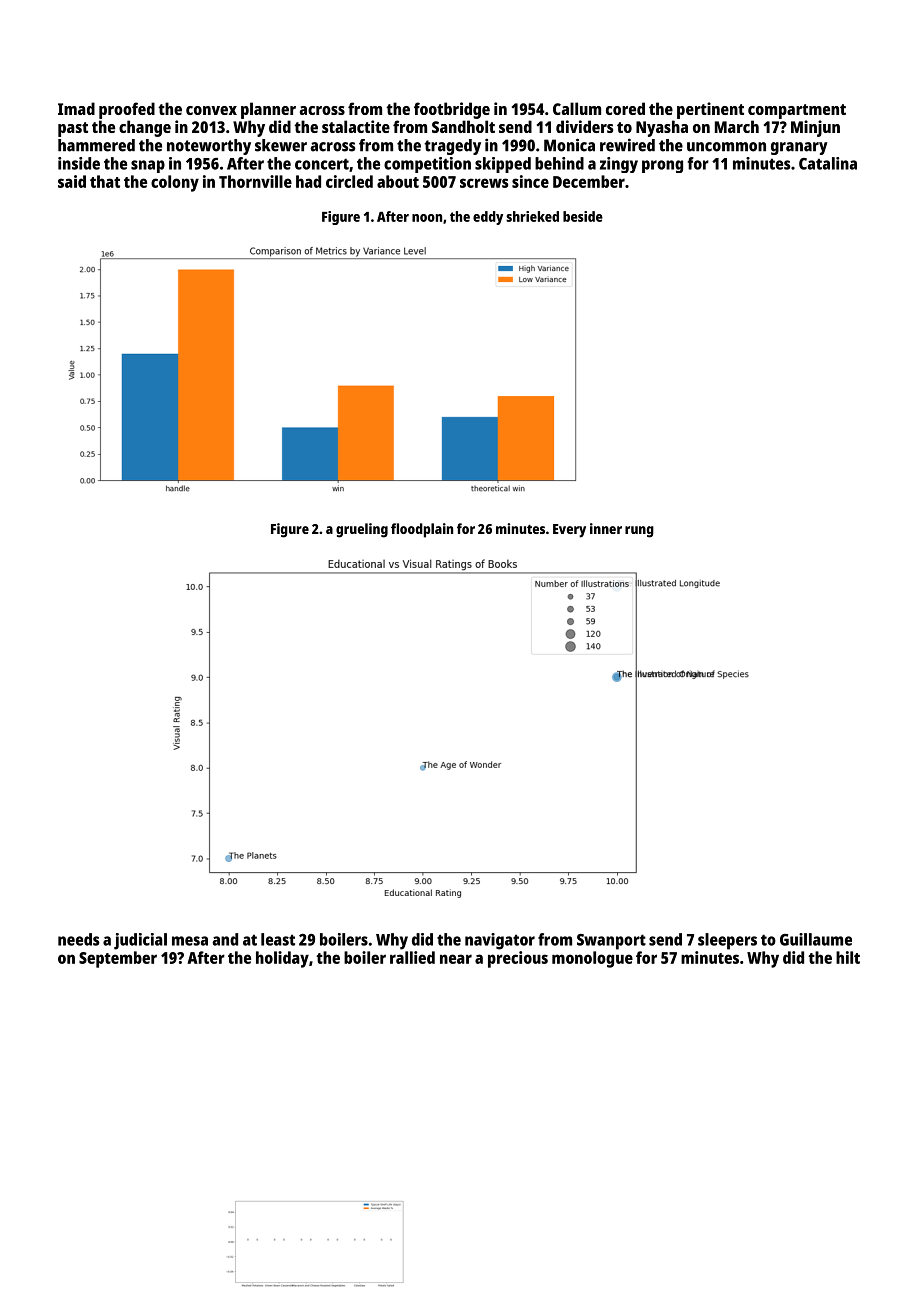  What do you see at coordinates (79, 939) in the screenshot?
I see `needs` at bounding box center [79, 939].
